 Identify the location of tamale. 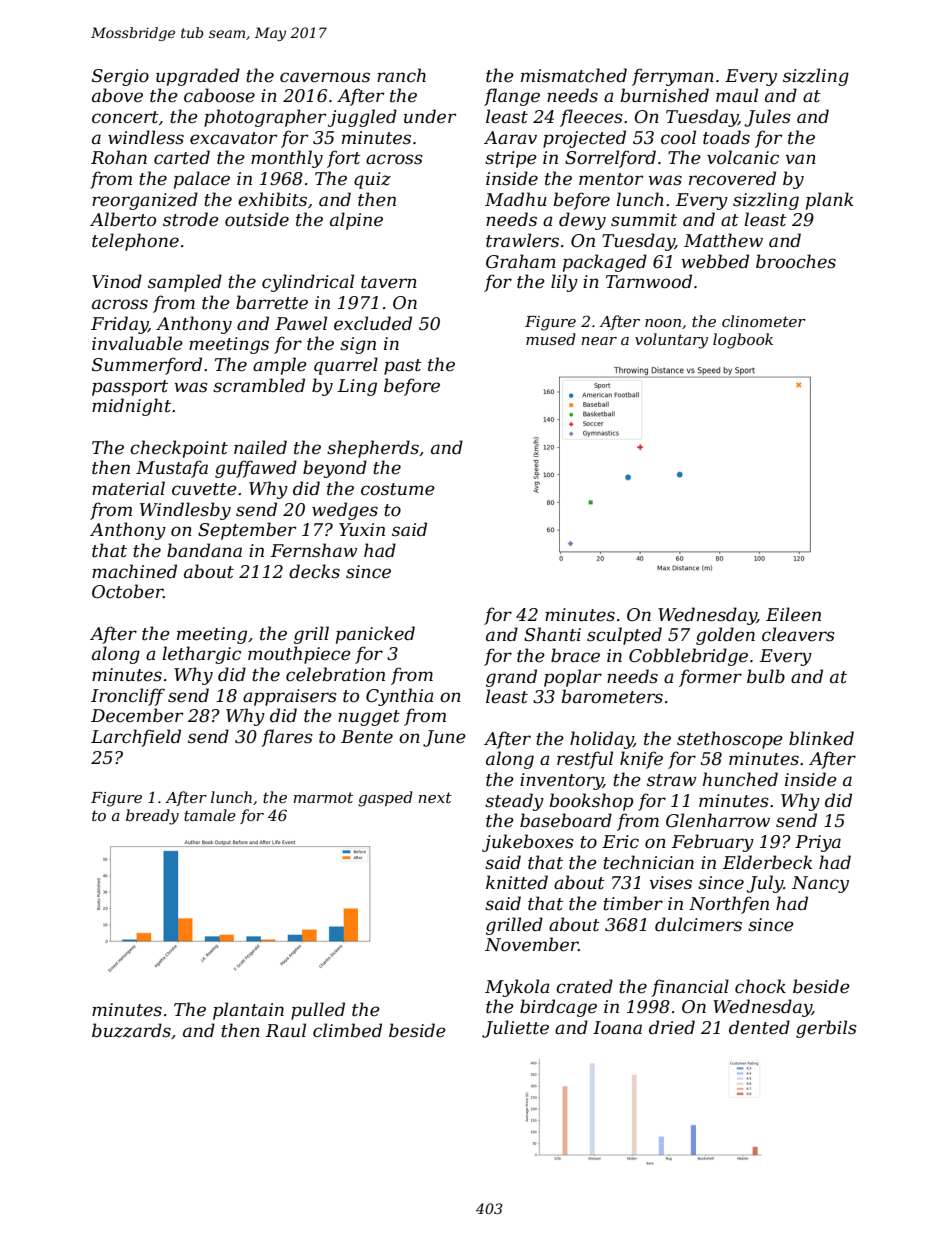
(210, 815).
